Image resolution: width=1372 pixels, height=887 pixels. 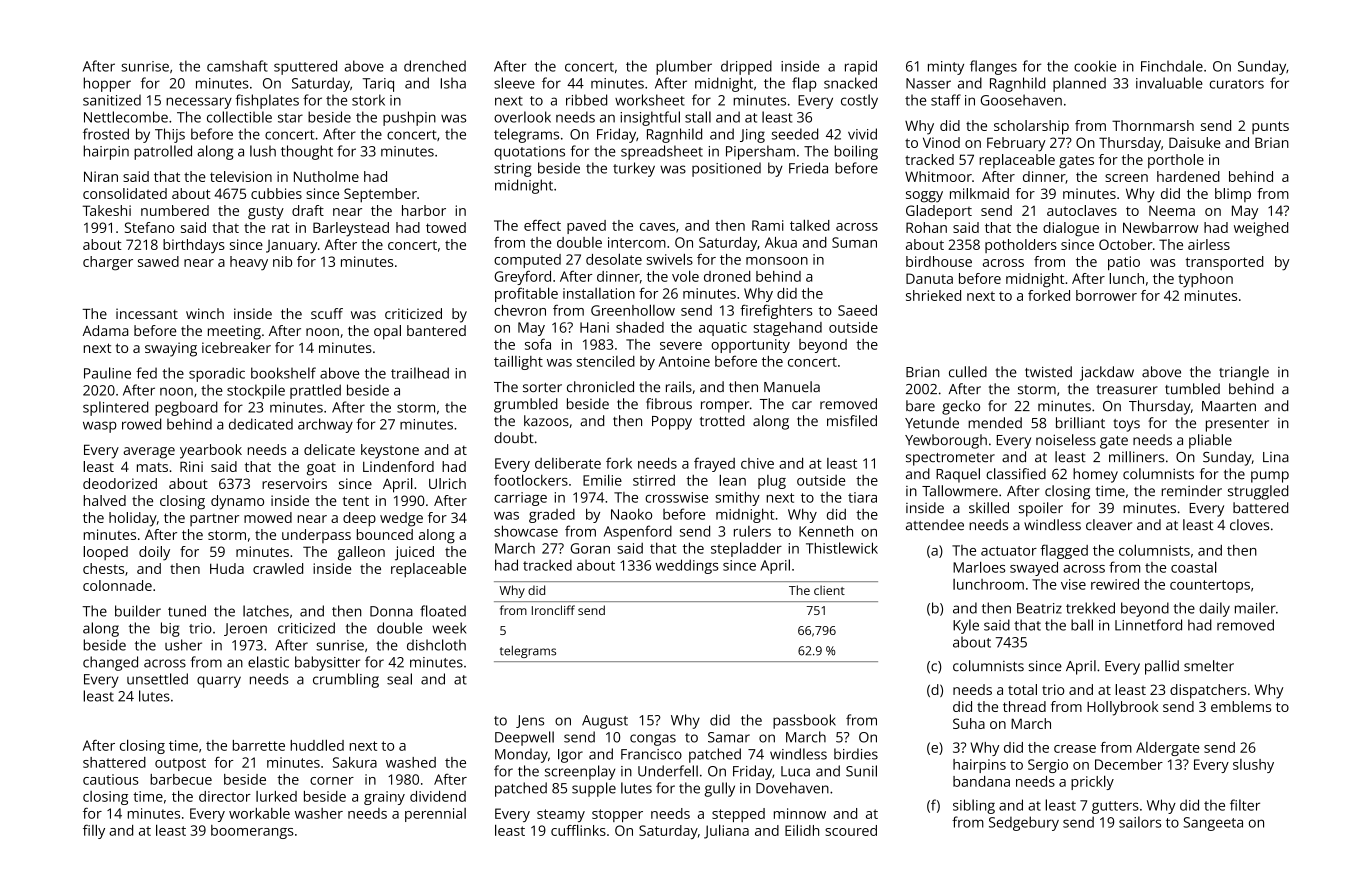 I want to click on flanges, so click(x=993, y=67).
